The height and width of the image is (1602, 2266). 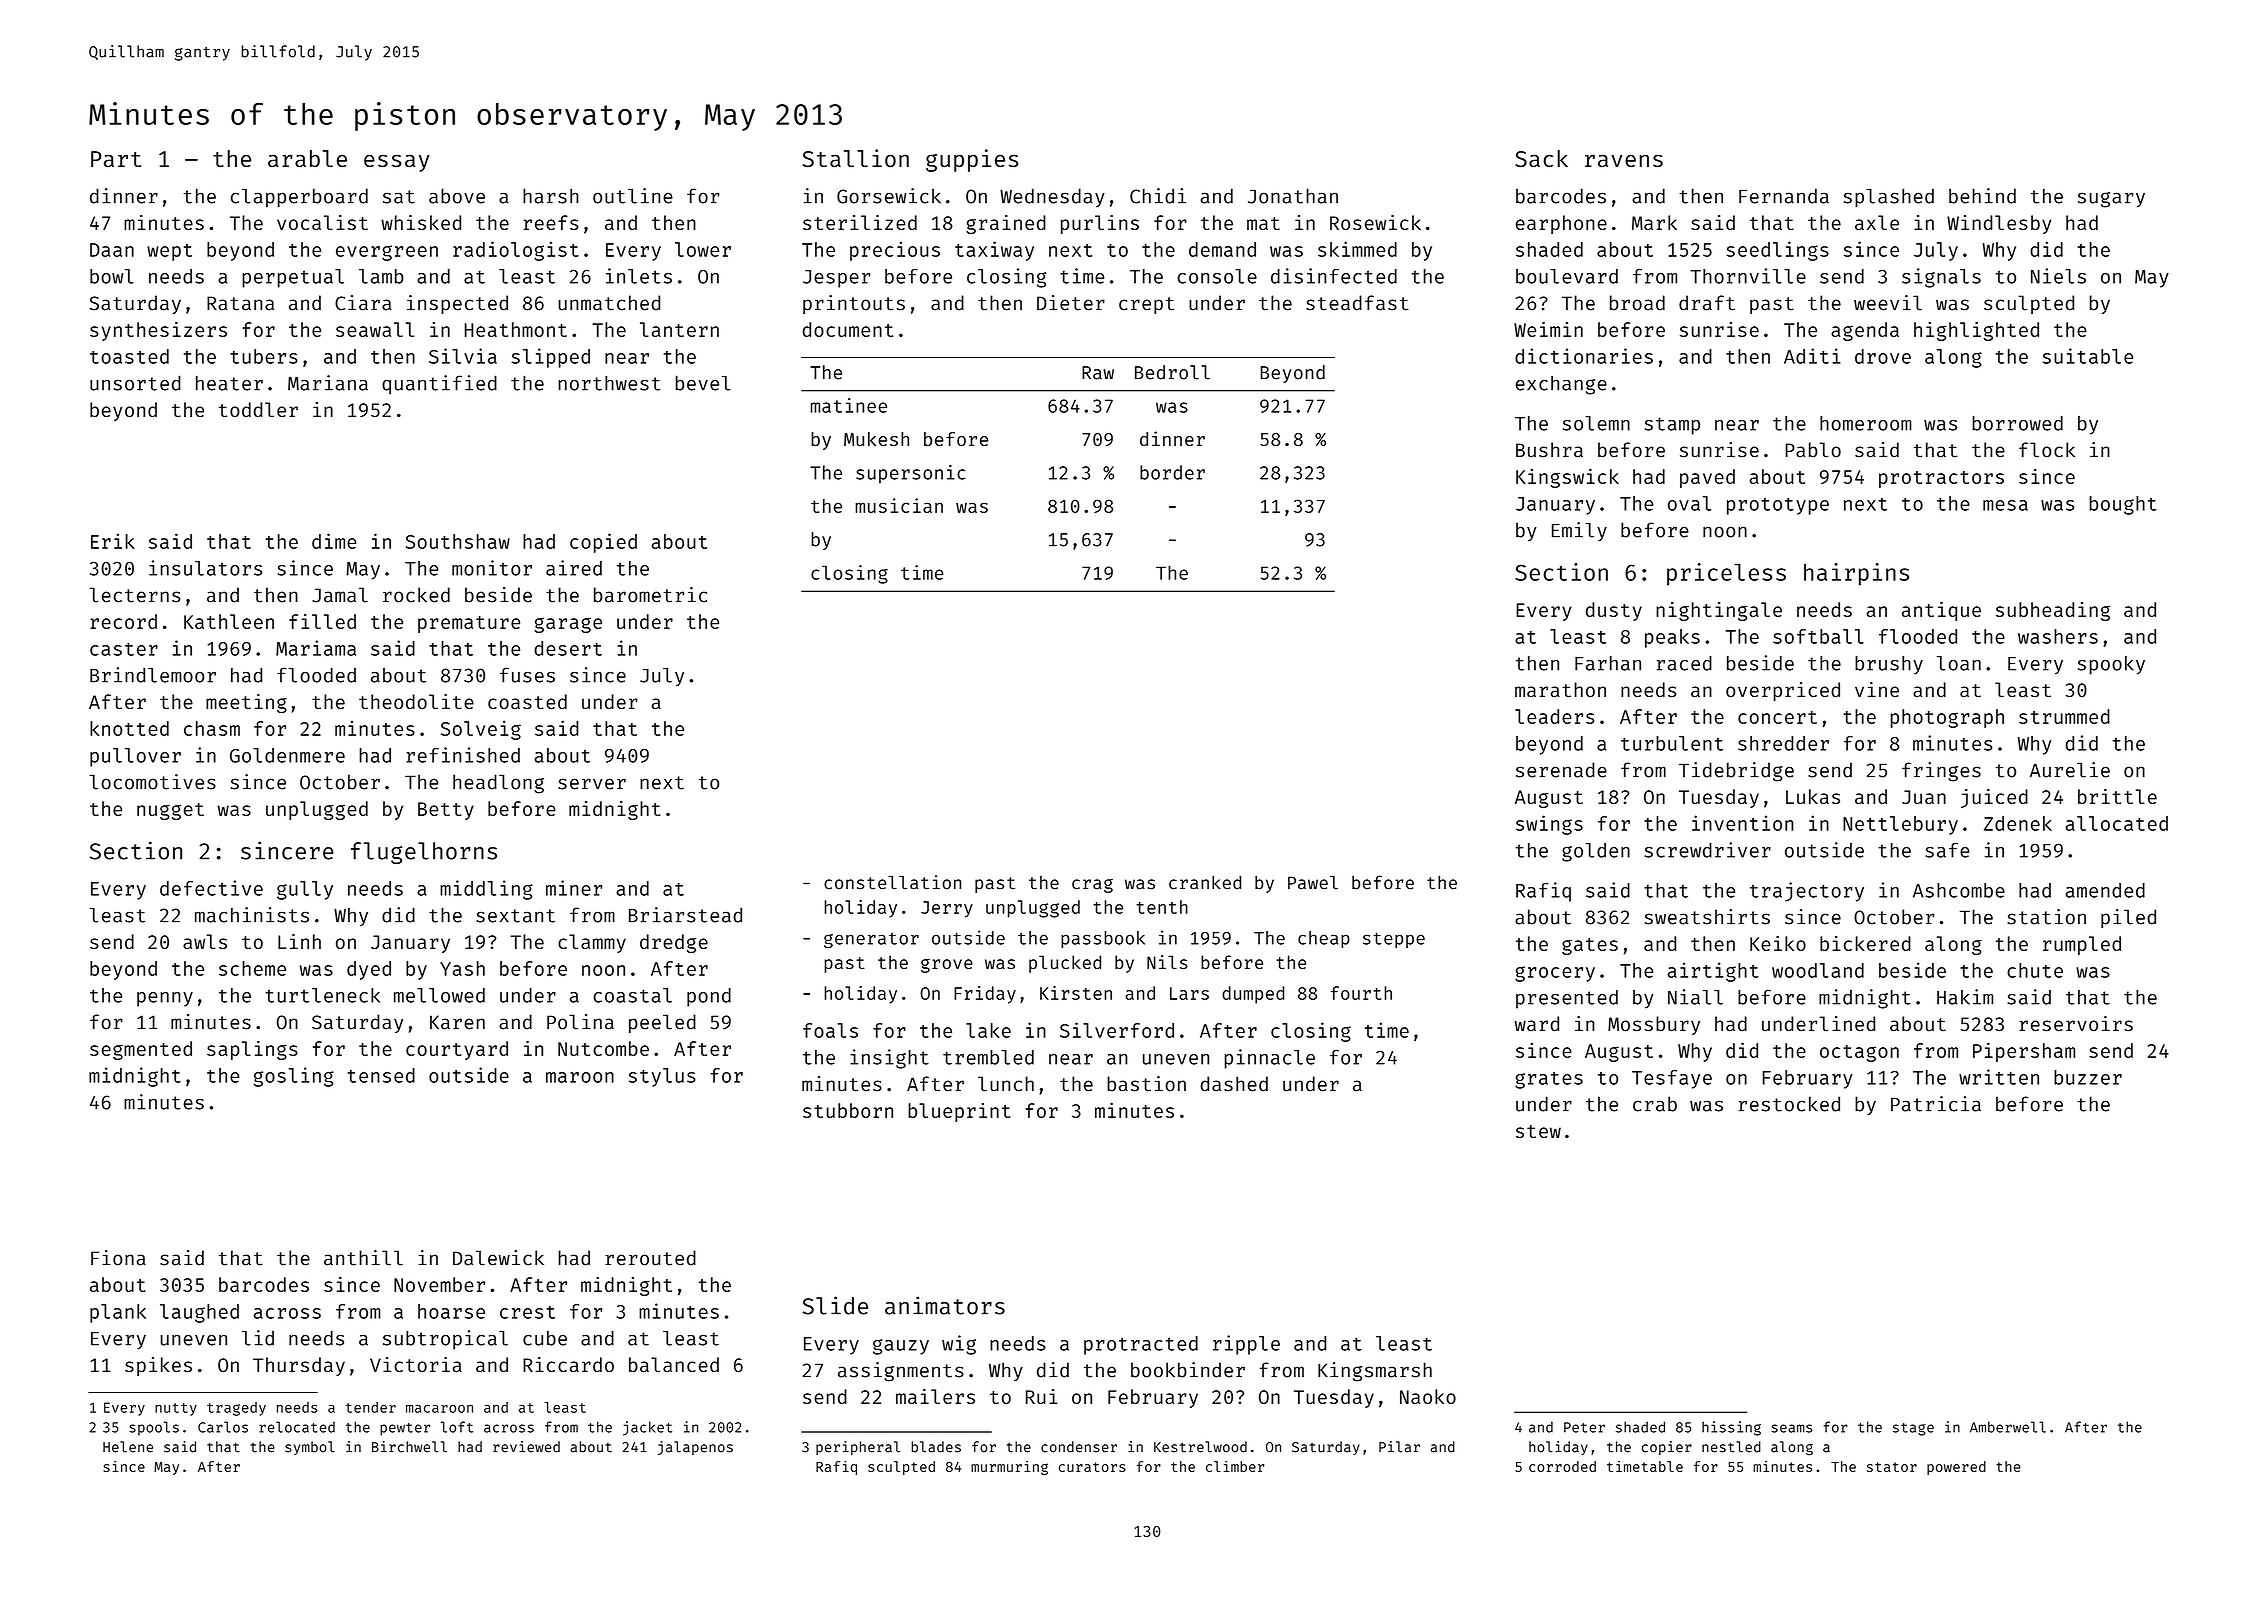 What do you see at coordinates (592, 943) in the image?
I see `clammy` at bounding box center [592, 943].
